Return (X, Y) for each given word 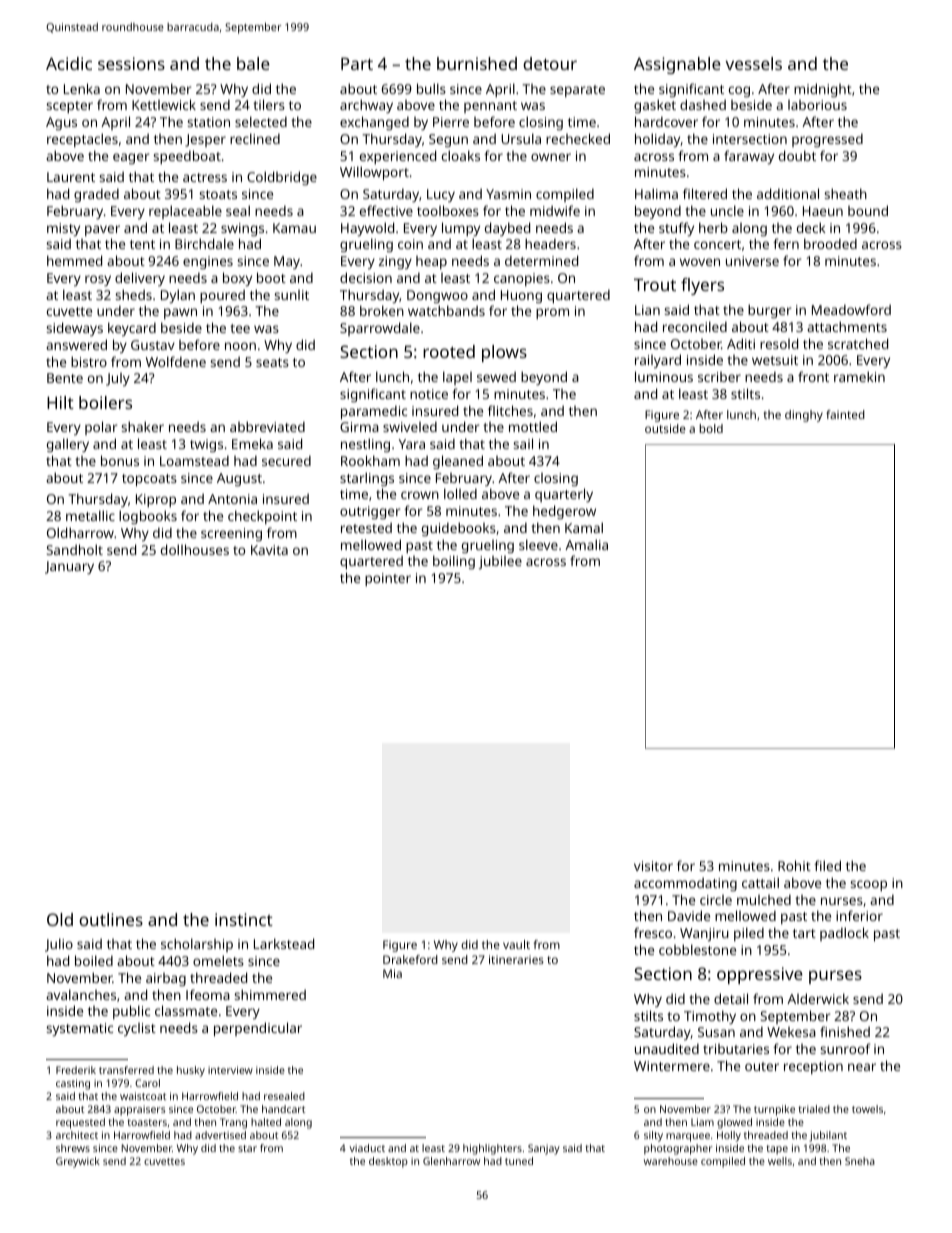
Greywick (78, 1162)
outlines (111, 919)
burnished (477, 63)
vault (516, 944)
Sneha (860, 1161)
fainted (845, 414)
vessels (754, 63)
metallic (90, 515)
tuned (519, 1161)
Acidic (69, 63)
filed (827, 865)
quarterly (564, 495)
